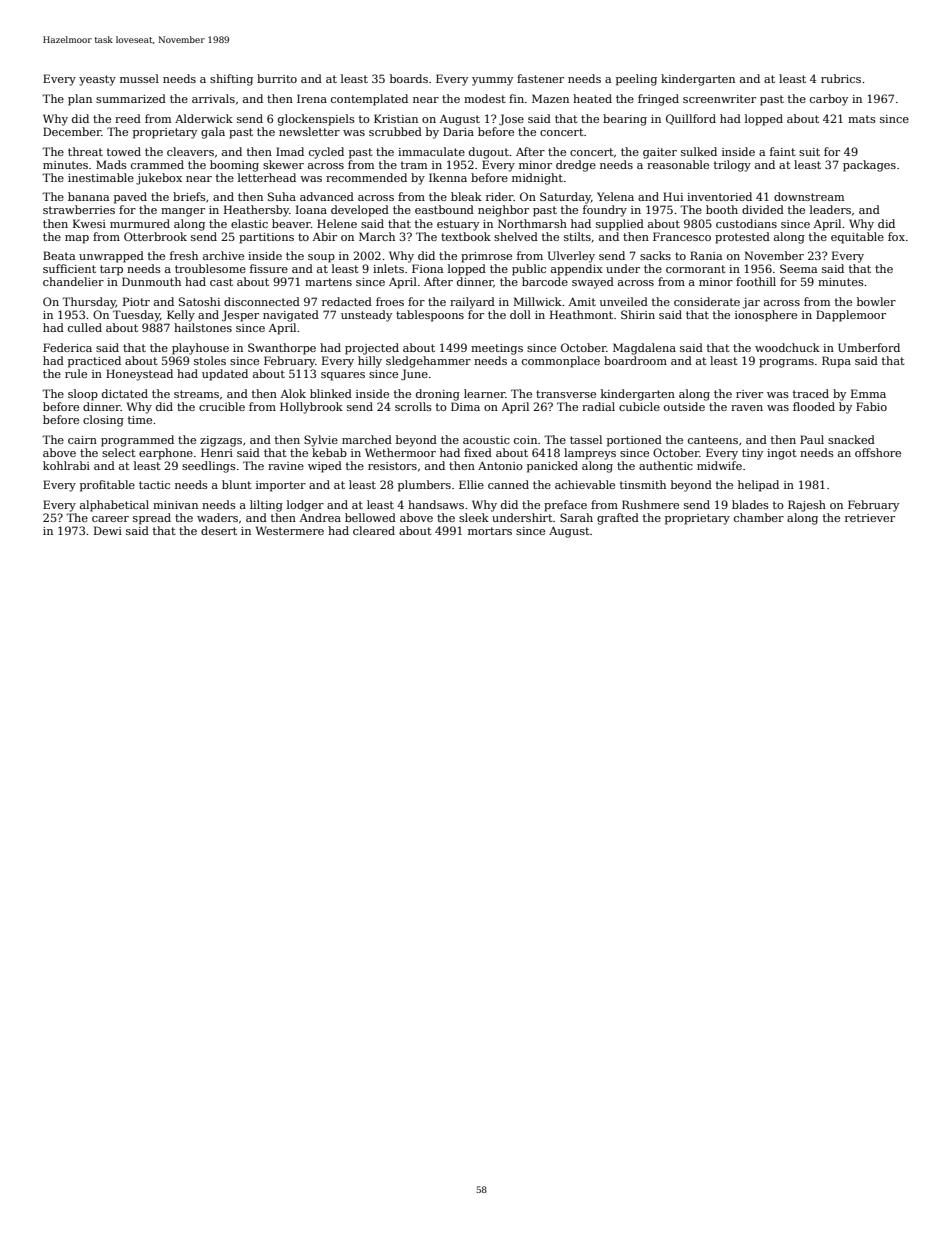 The height and width of the screenshot is (1233, 952). Describe the element at coordinates (508, 484) in the screenshot. I see `canned` at that location.
